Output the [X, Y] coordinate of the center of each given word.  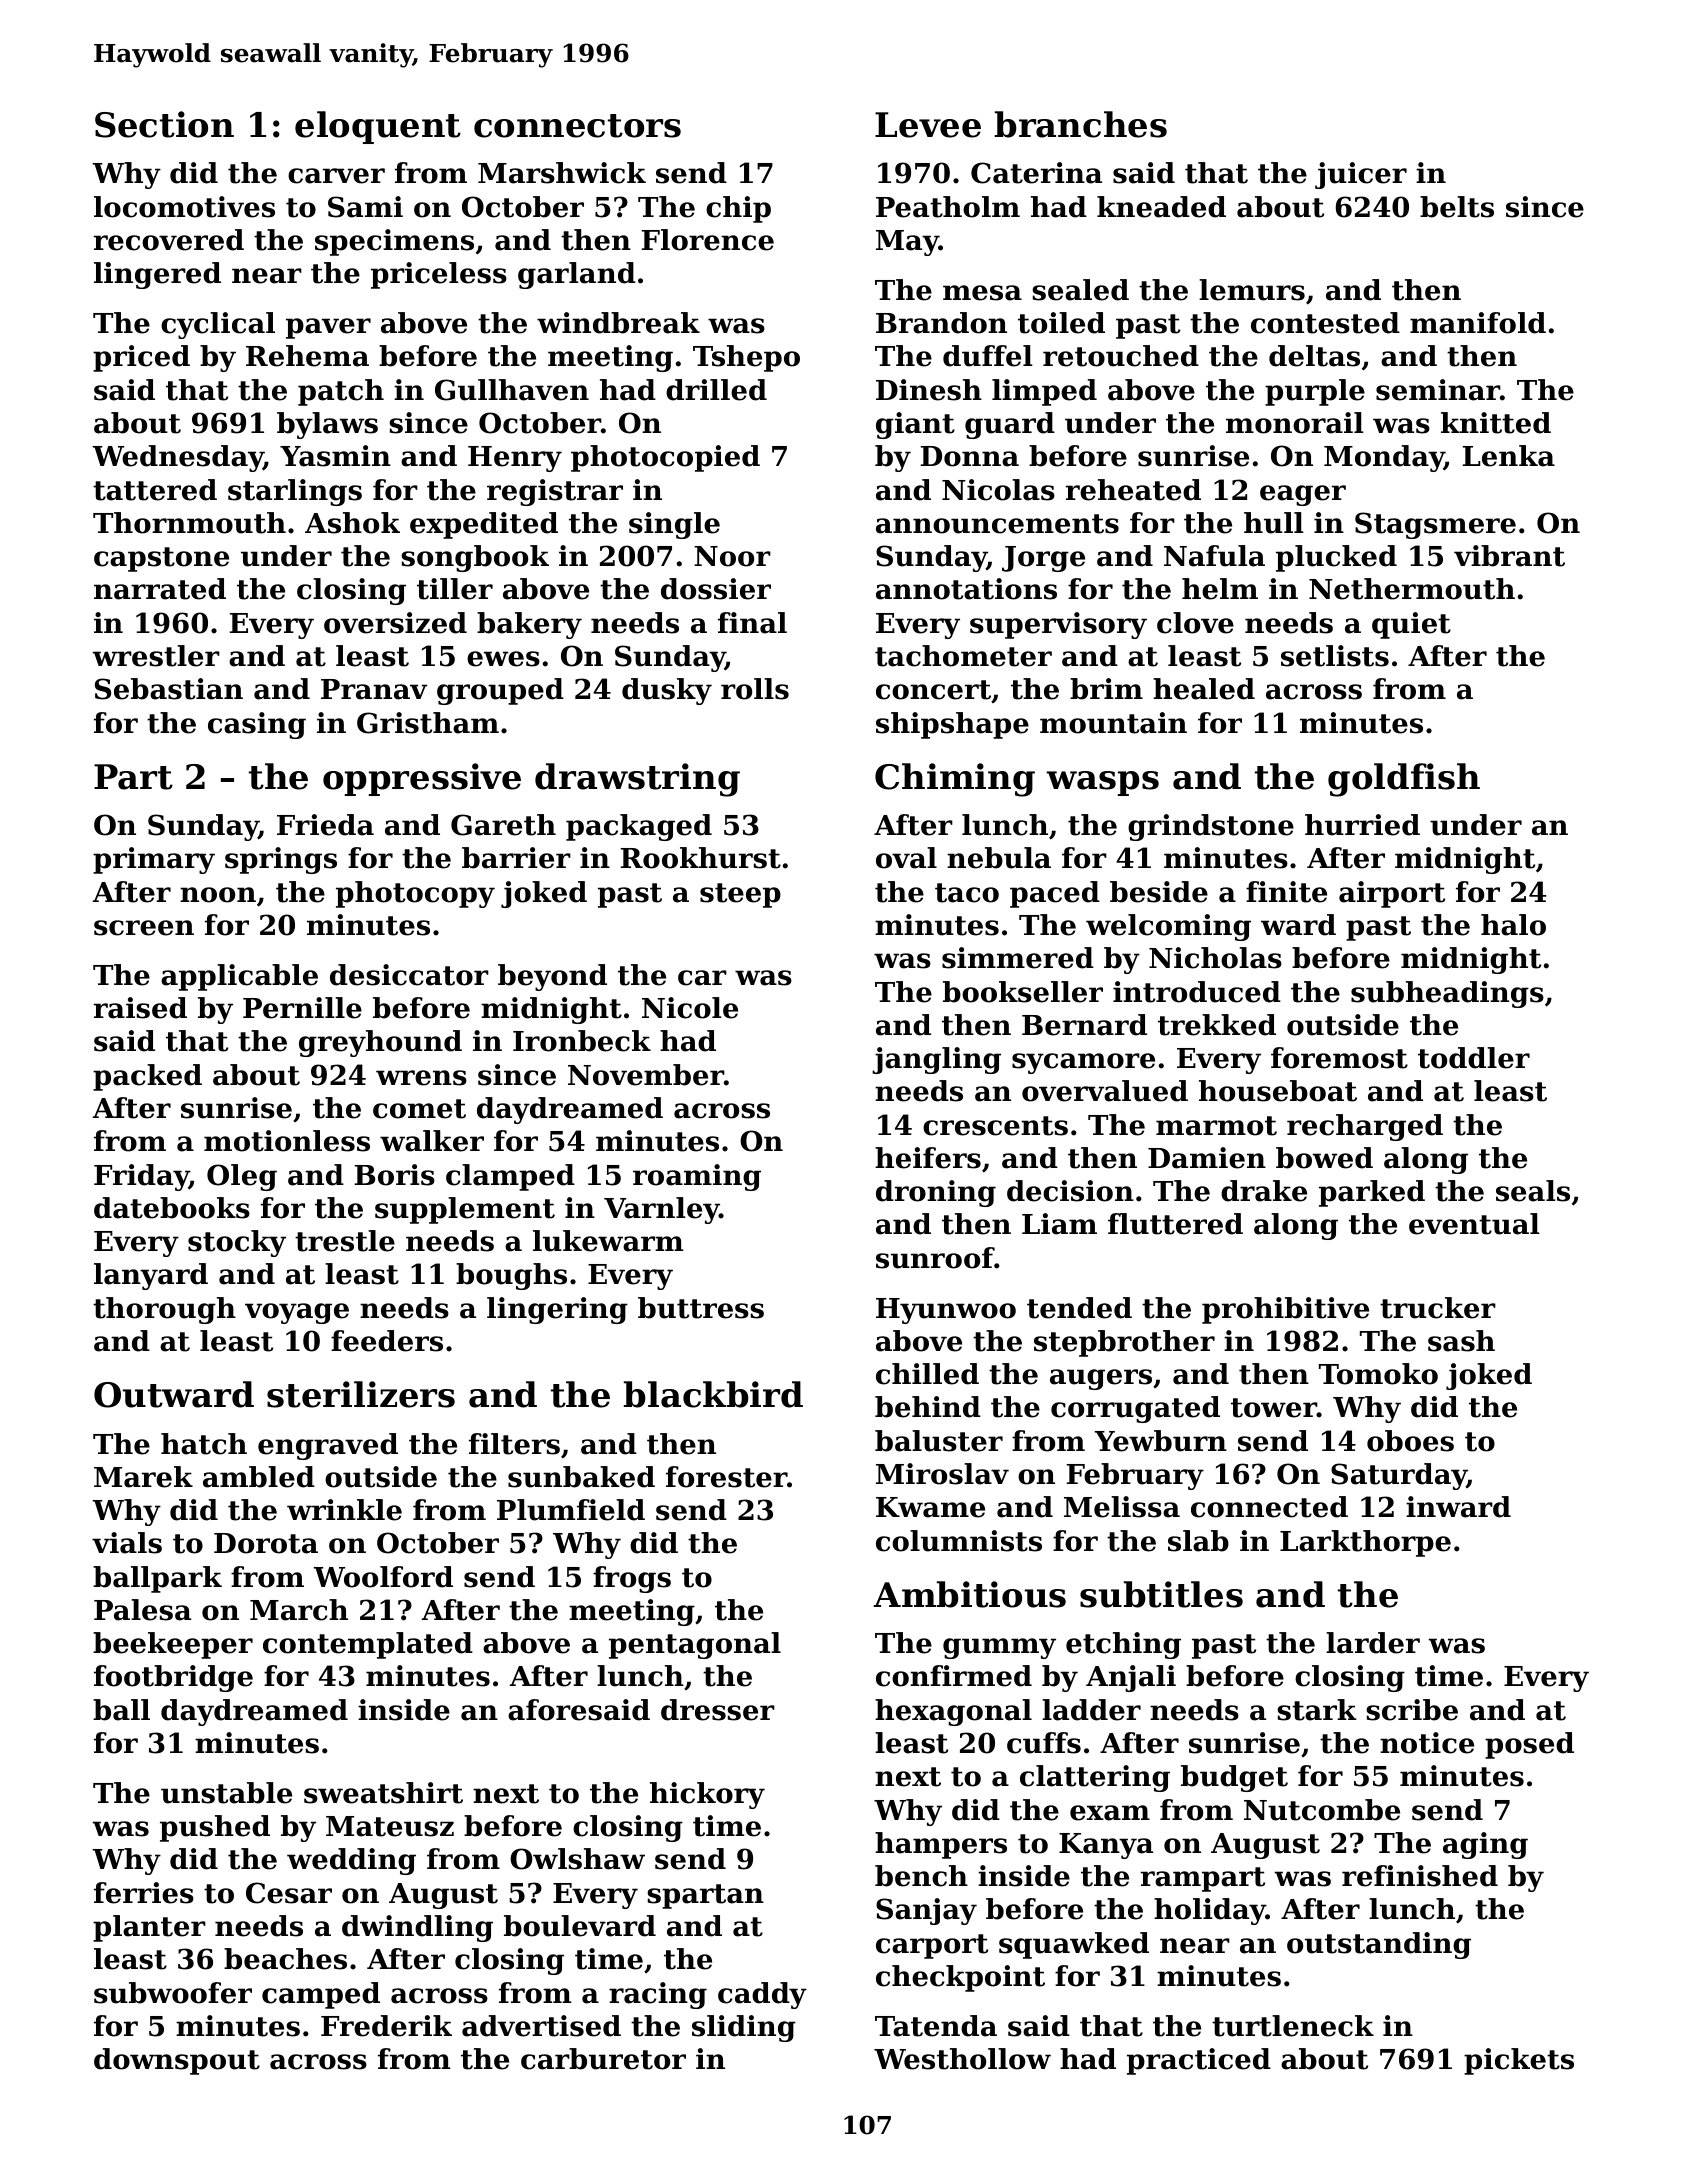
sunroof [935, 1258]
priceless [439, 275]
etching [1123, 1645]
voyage [297, 1313]
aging [1485, 1845]
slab [1198, 1541]
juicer [1361, 175]
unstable [226, 1793]
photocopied [665, 458]
